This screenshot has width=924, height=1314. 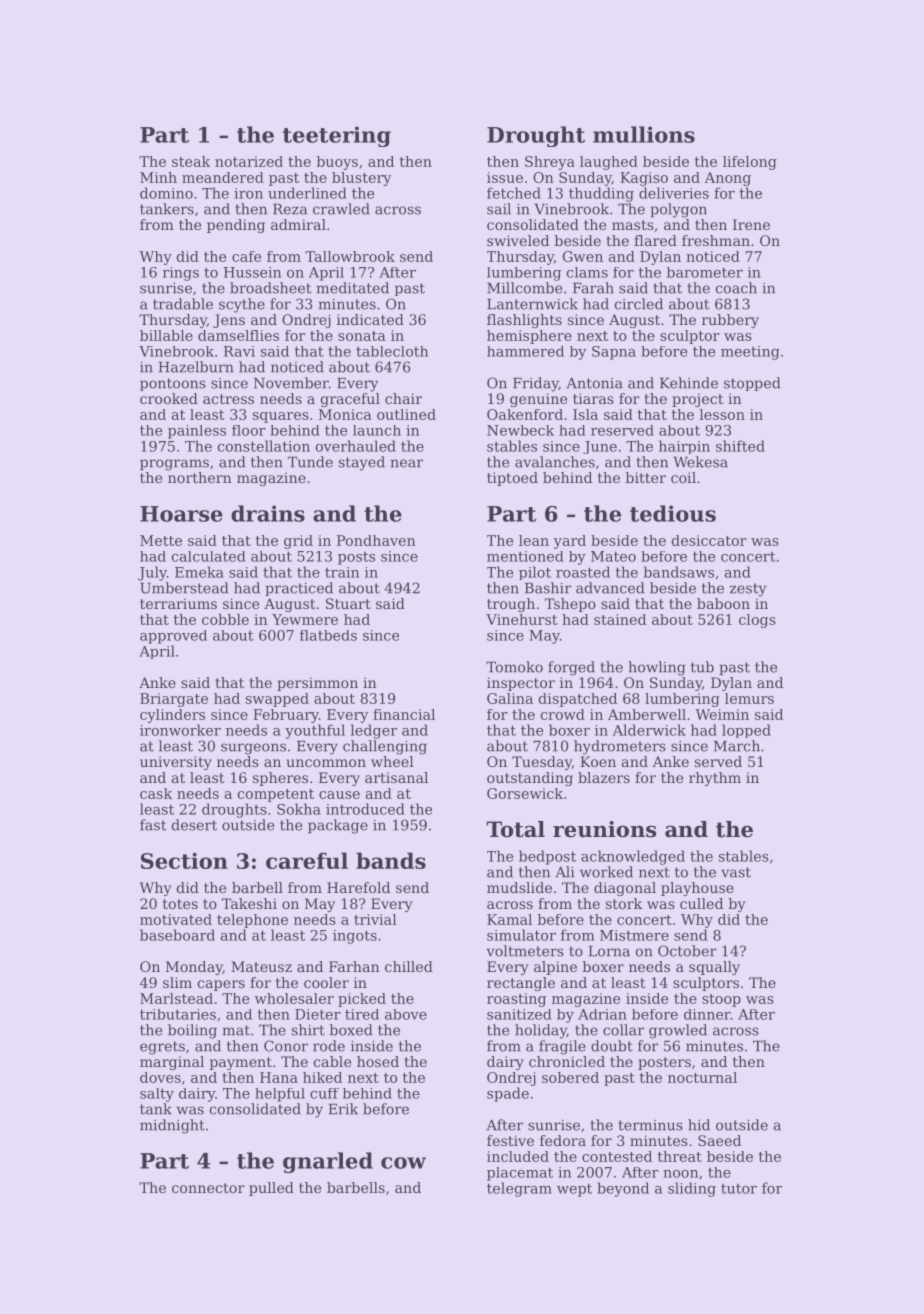 I want to click on issue, so click(x=505, y=177).
